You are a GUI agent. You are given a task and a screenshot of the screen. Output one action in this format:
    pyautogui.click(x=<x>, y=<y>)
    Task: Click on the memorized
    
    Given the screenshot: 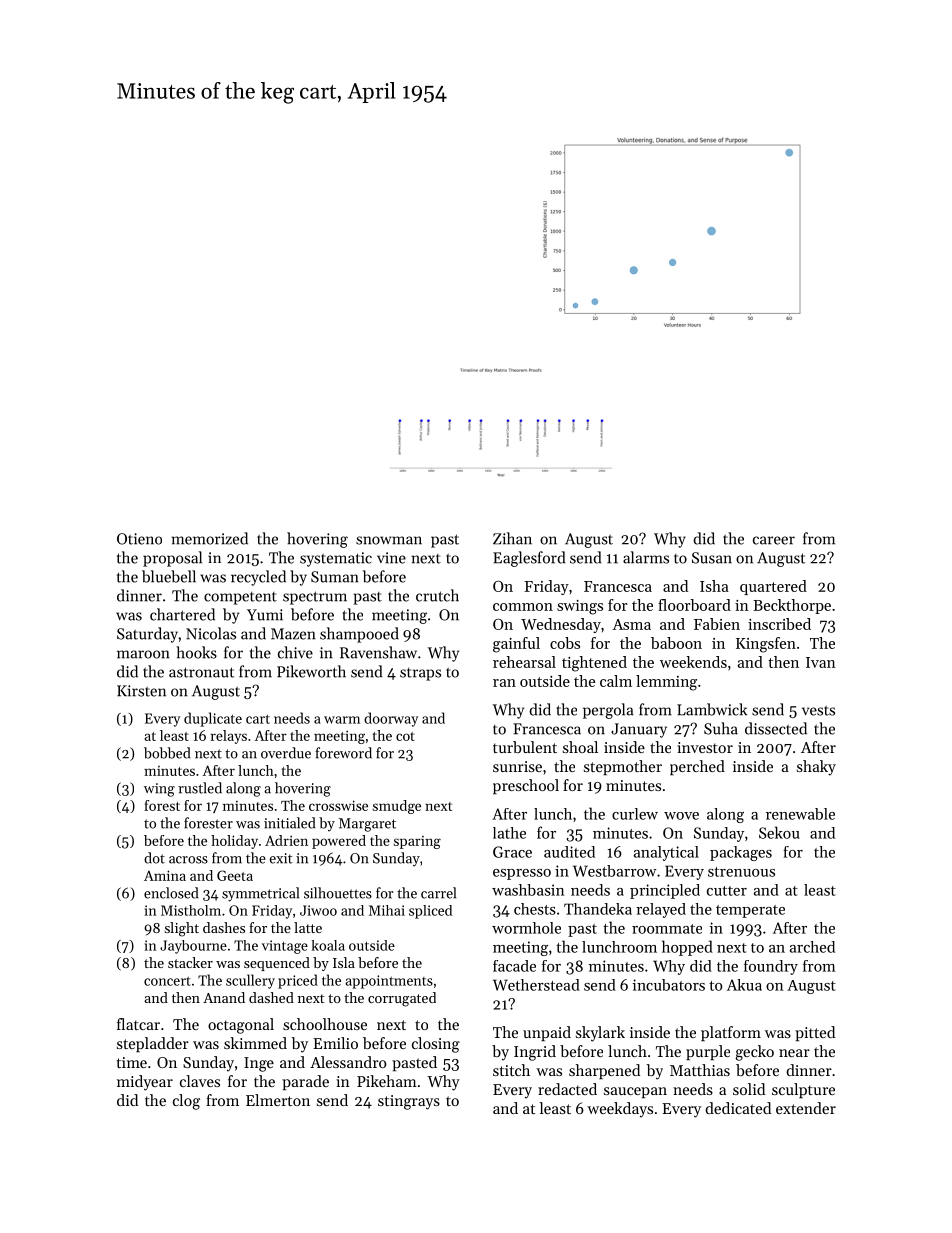 What is the action you would take?
    pyautogui.click(x=209, y=538)
